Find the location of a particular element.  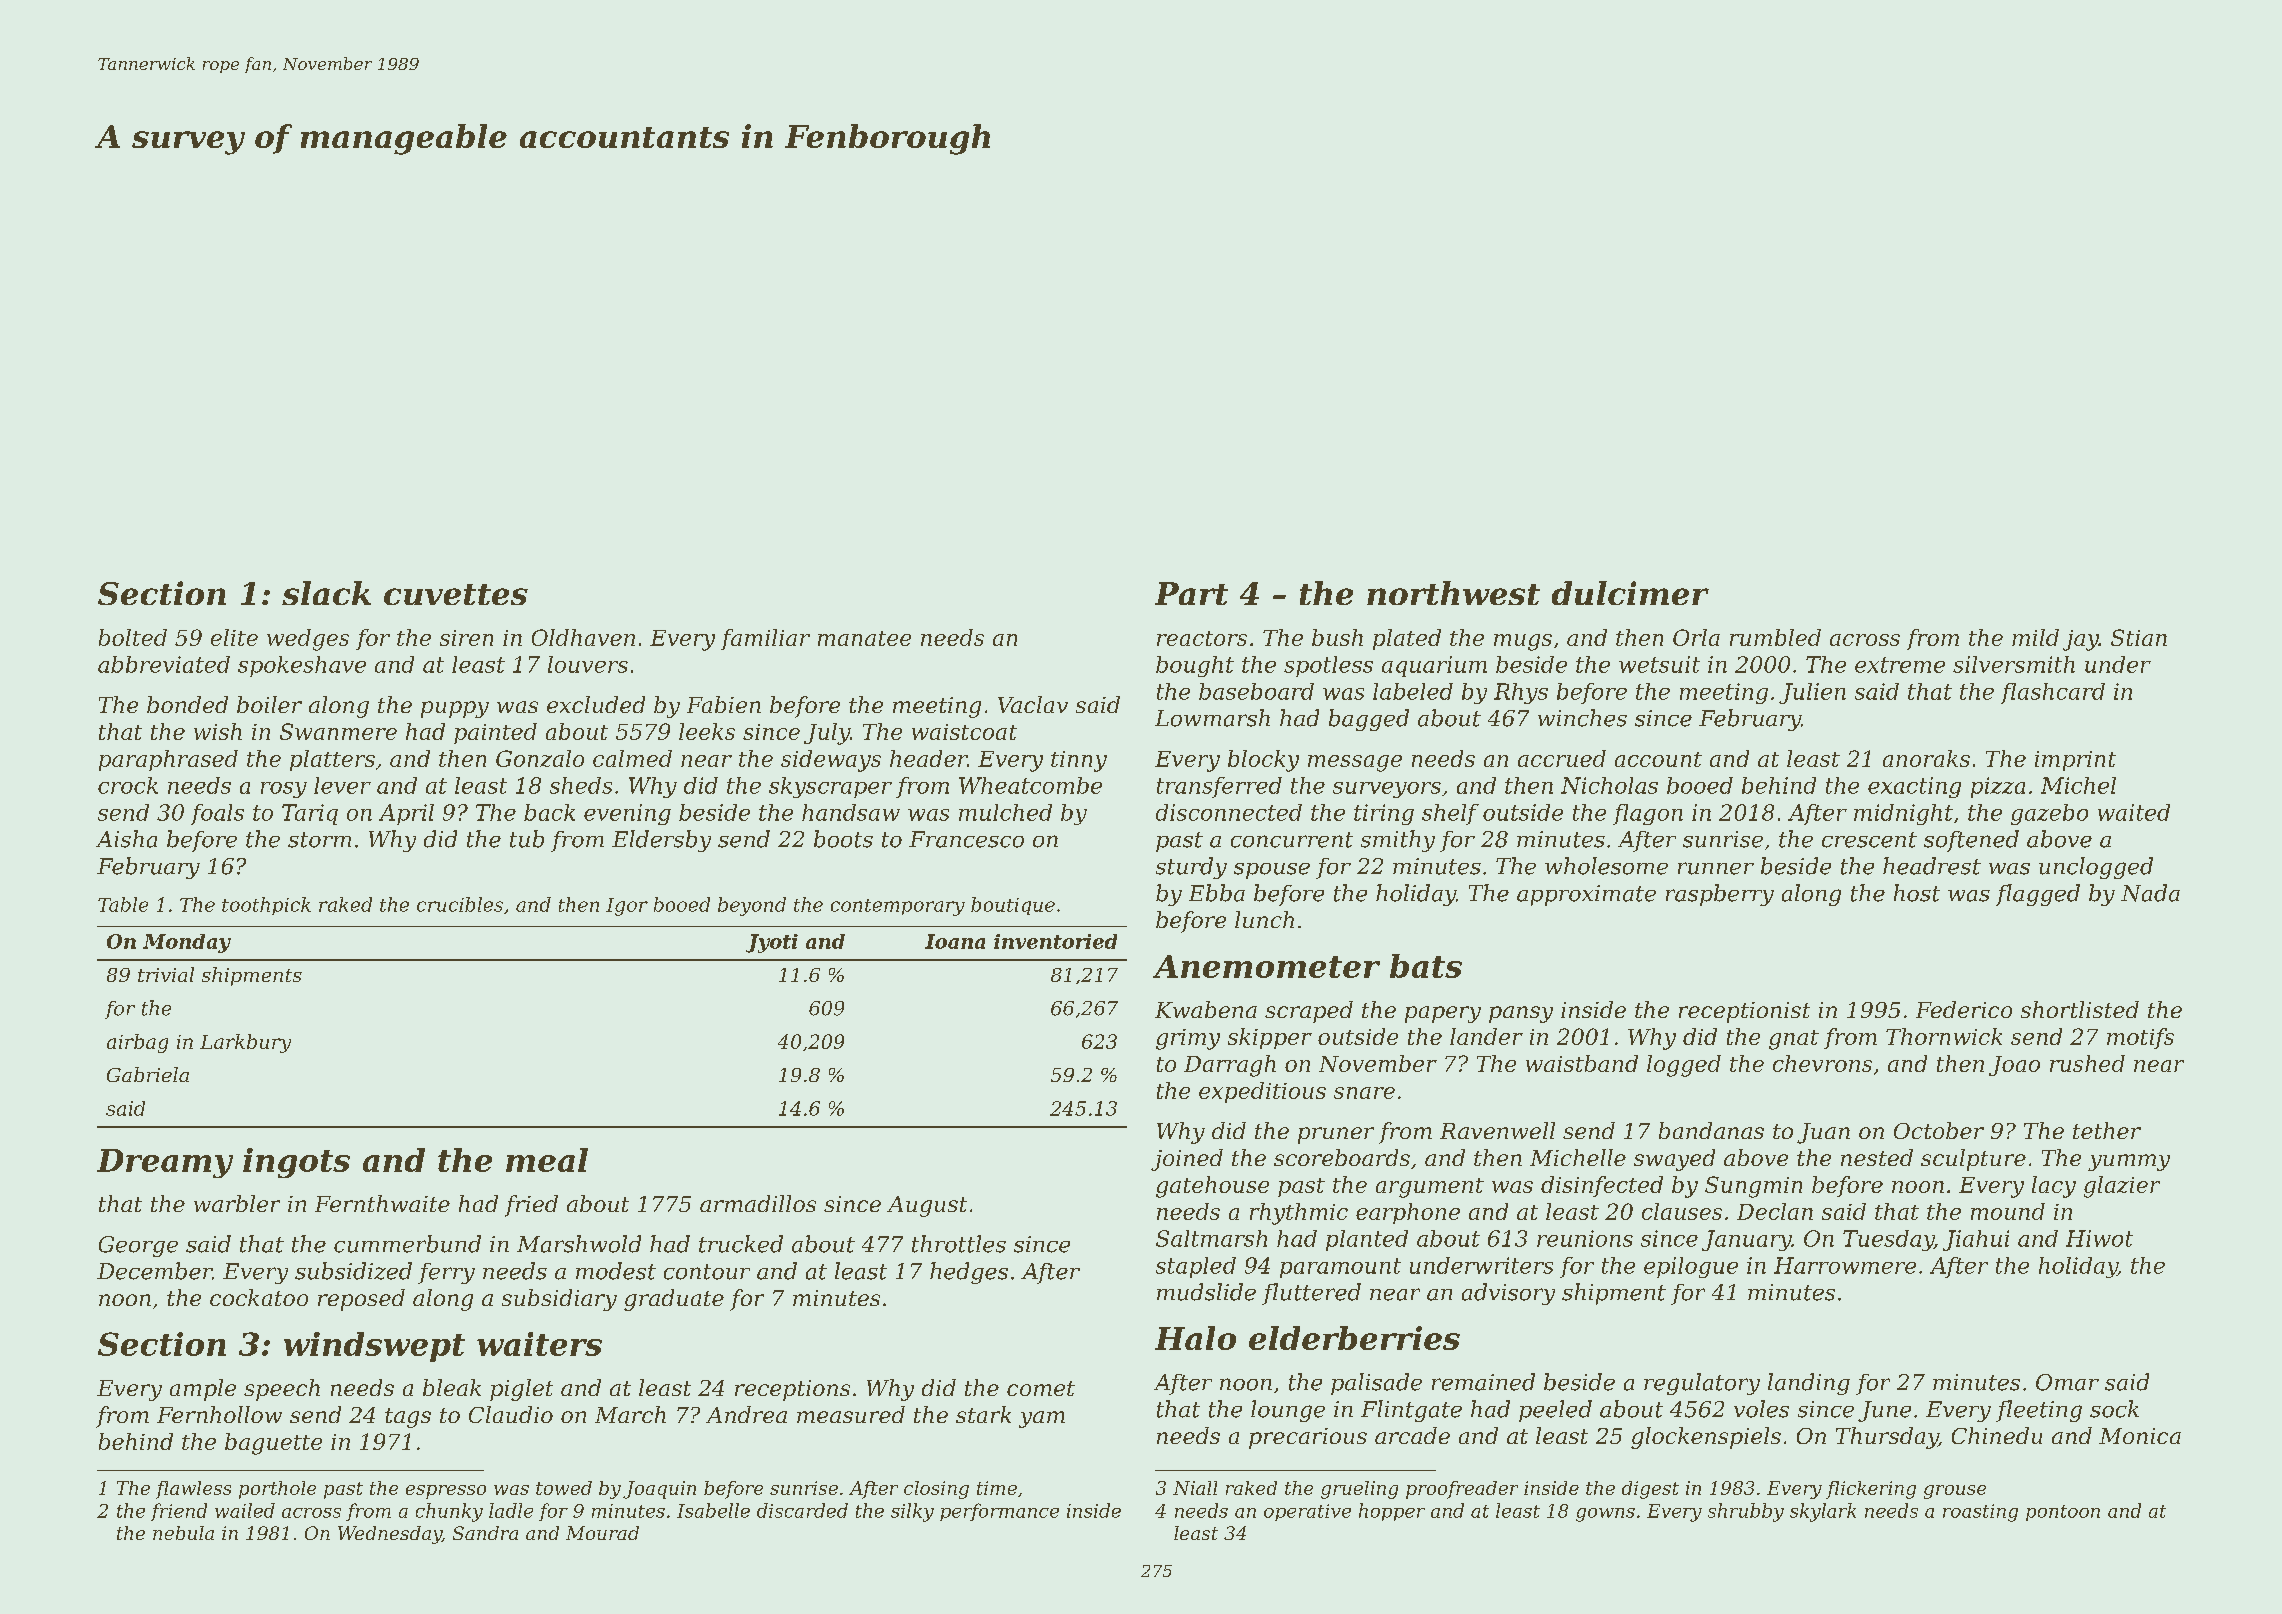

foals is located at coordinates (217, 814).
